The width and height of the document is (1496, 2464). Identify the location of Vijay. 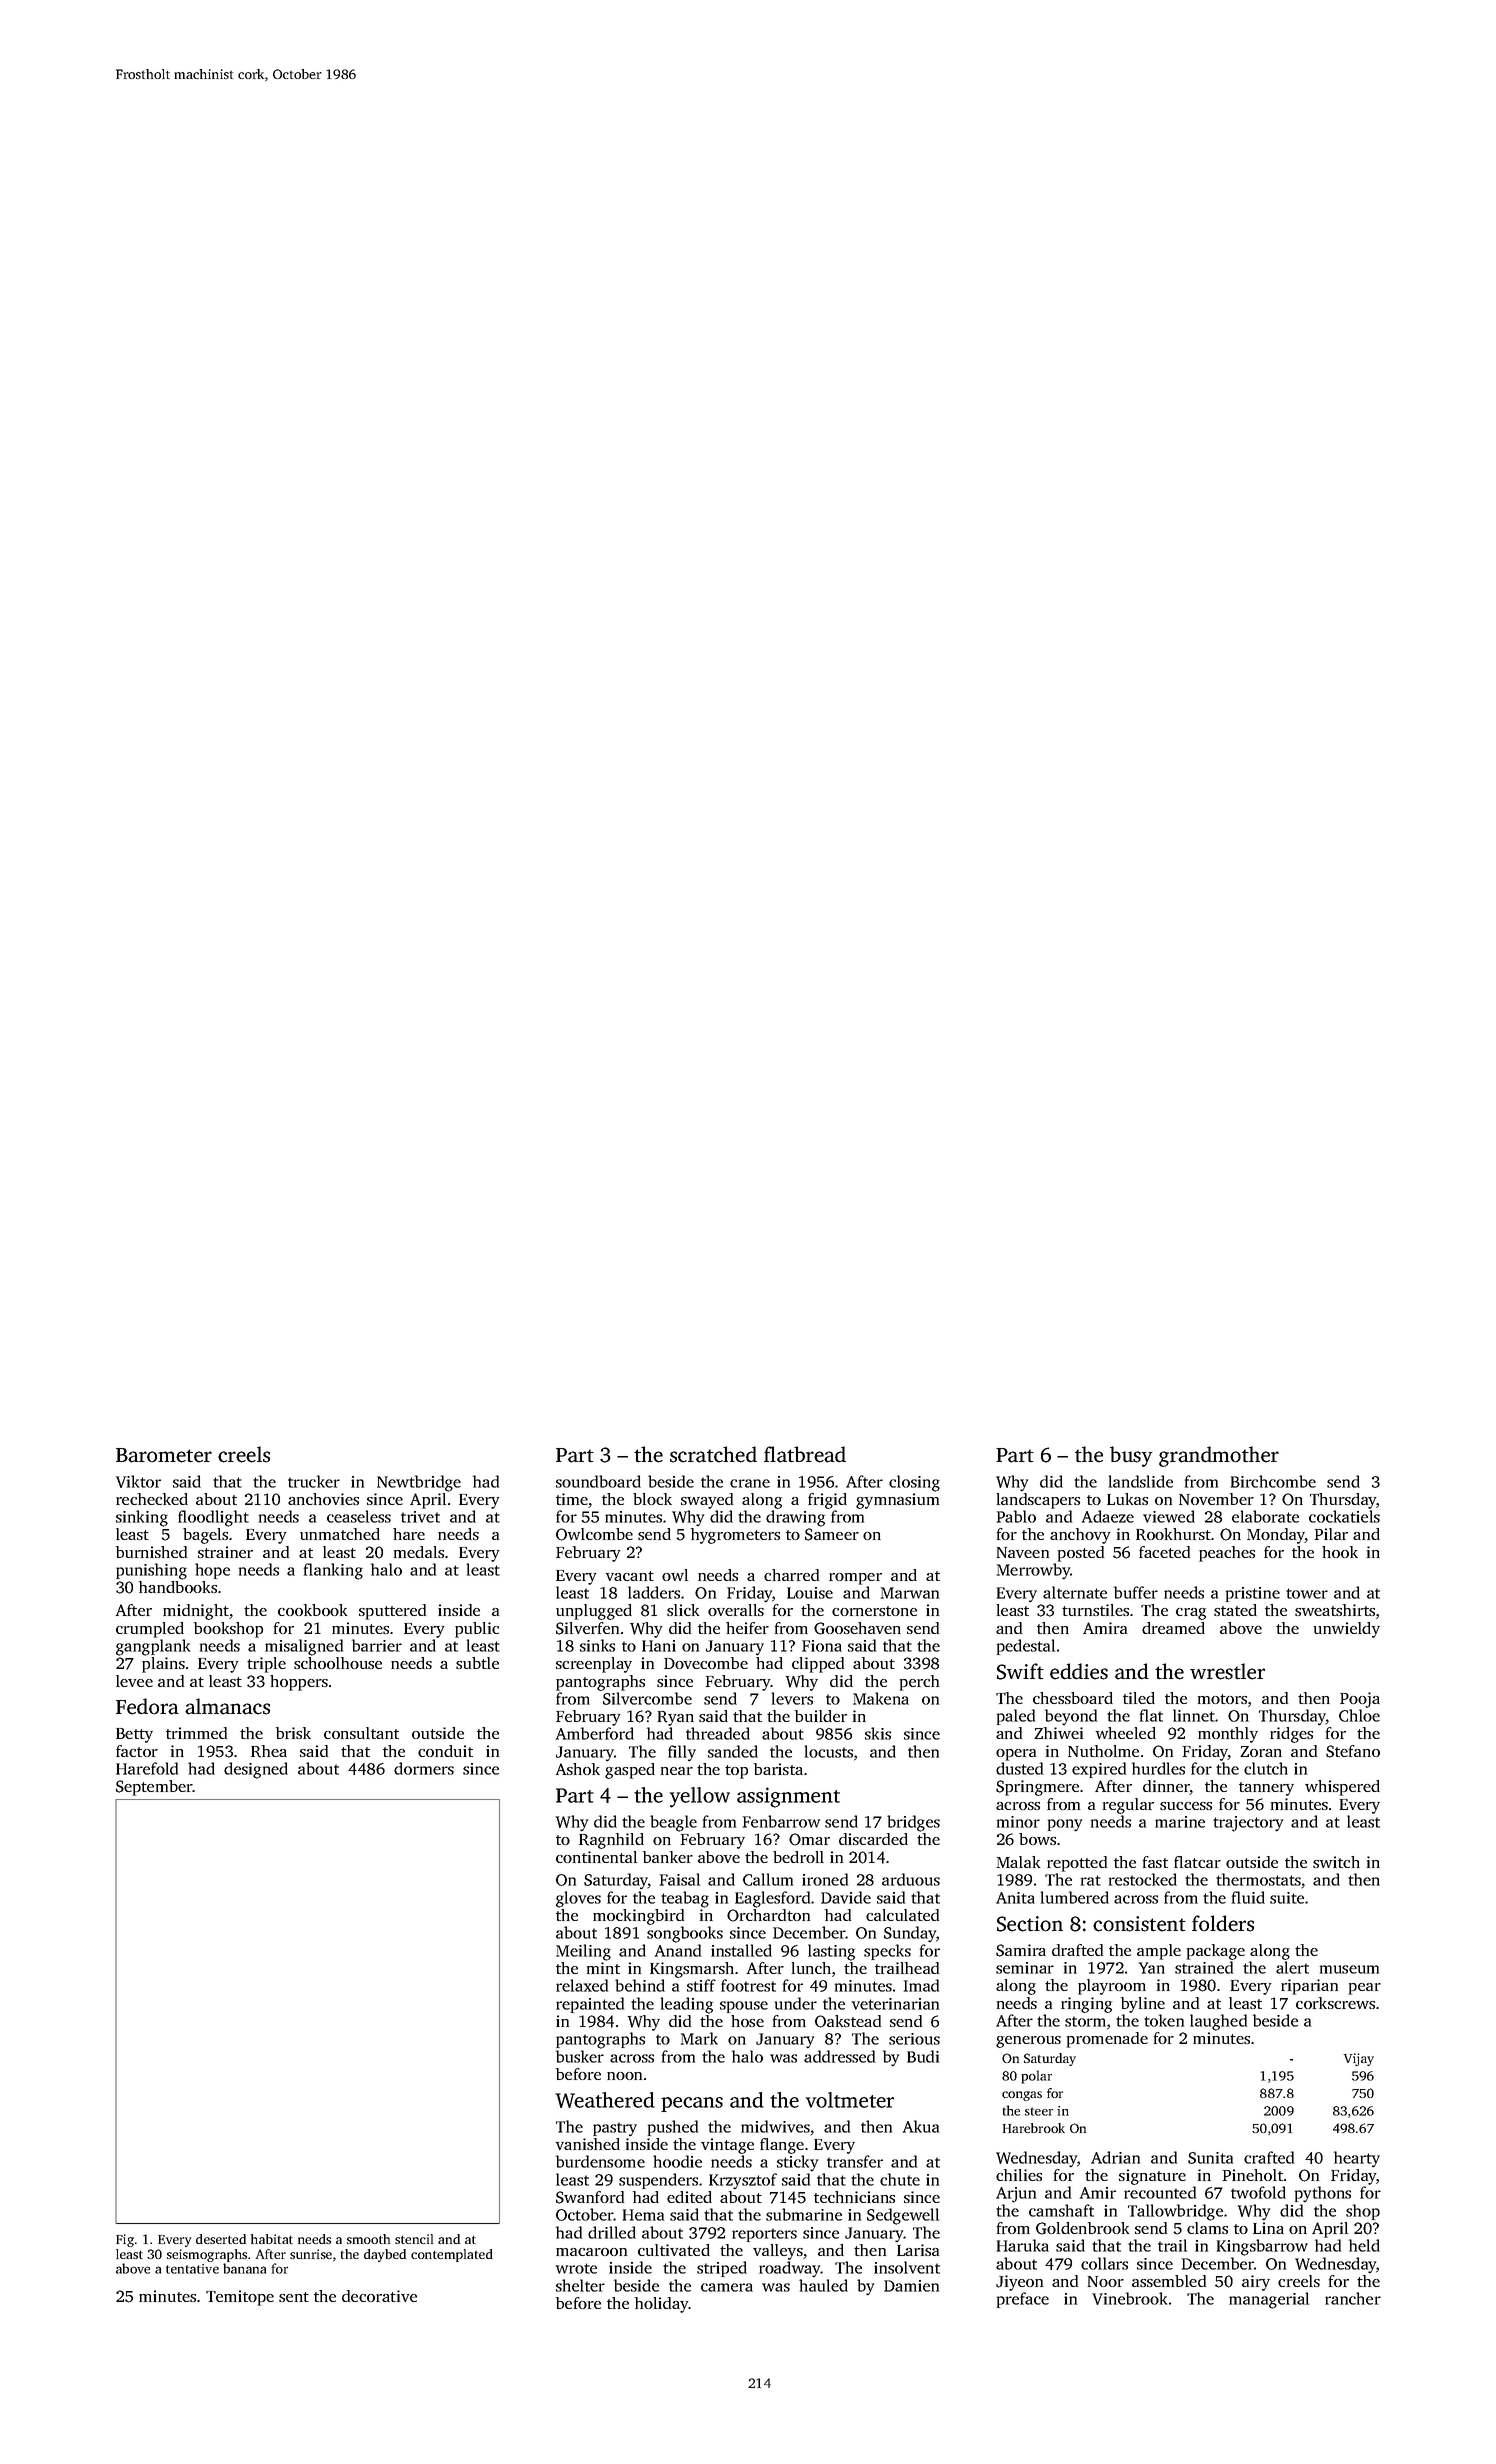
(1359, 2059).
